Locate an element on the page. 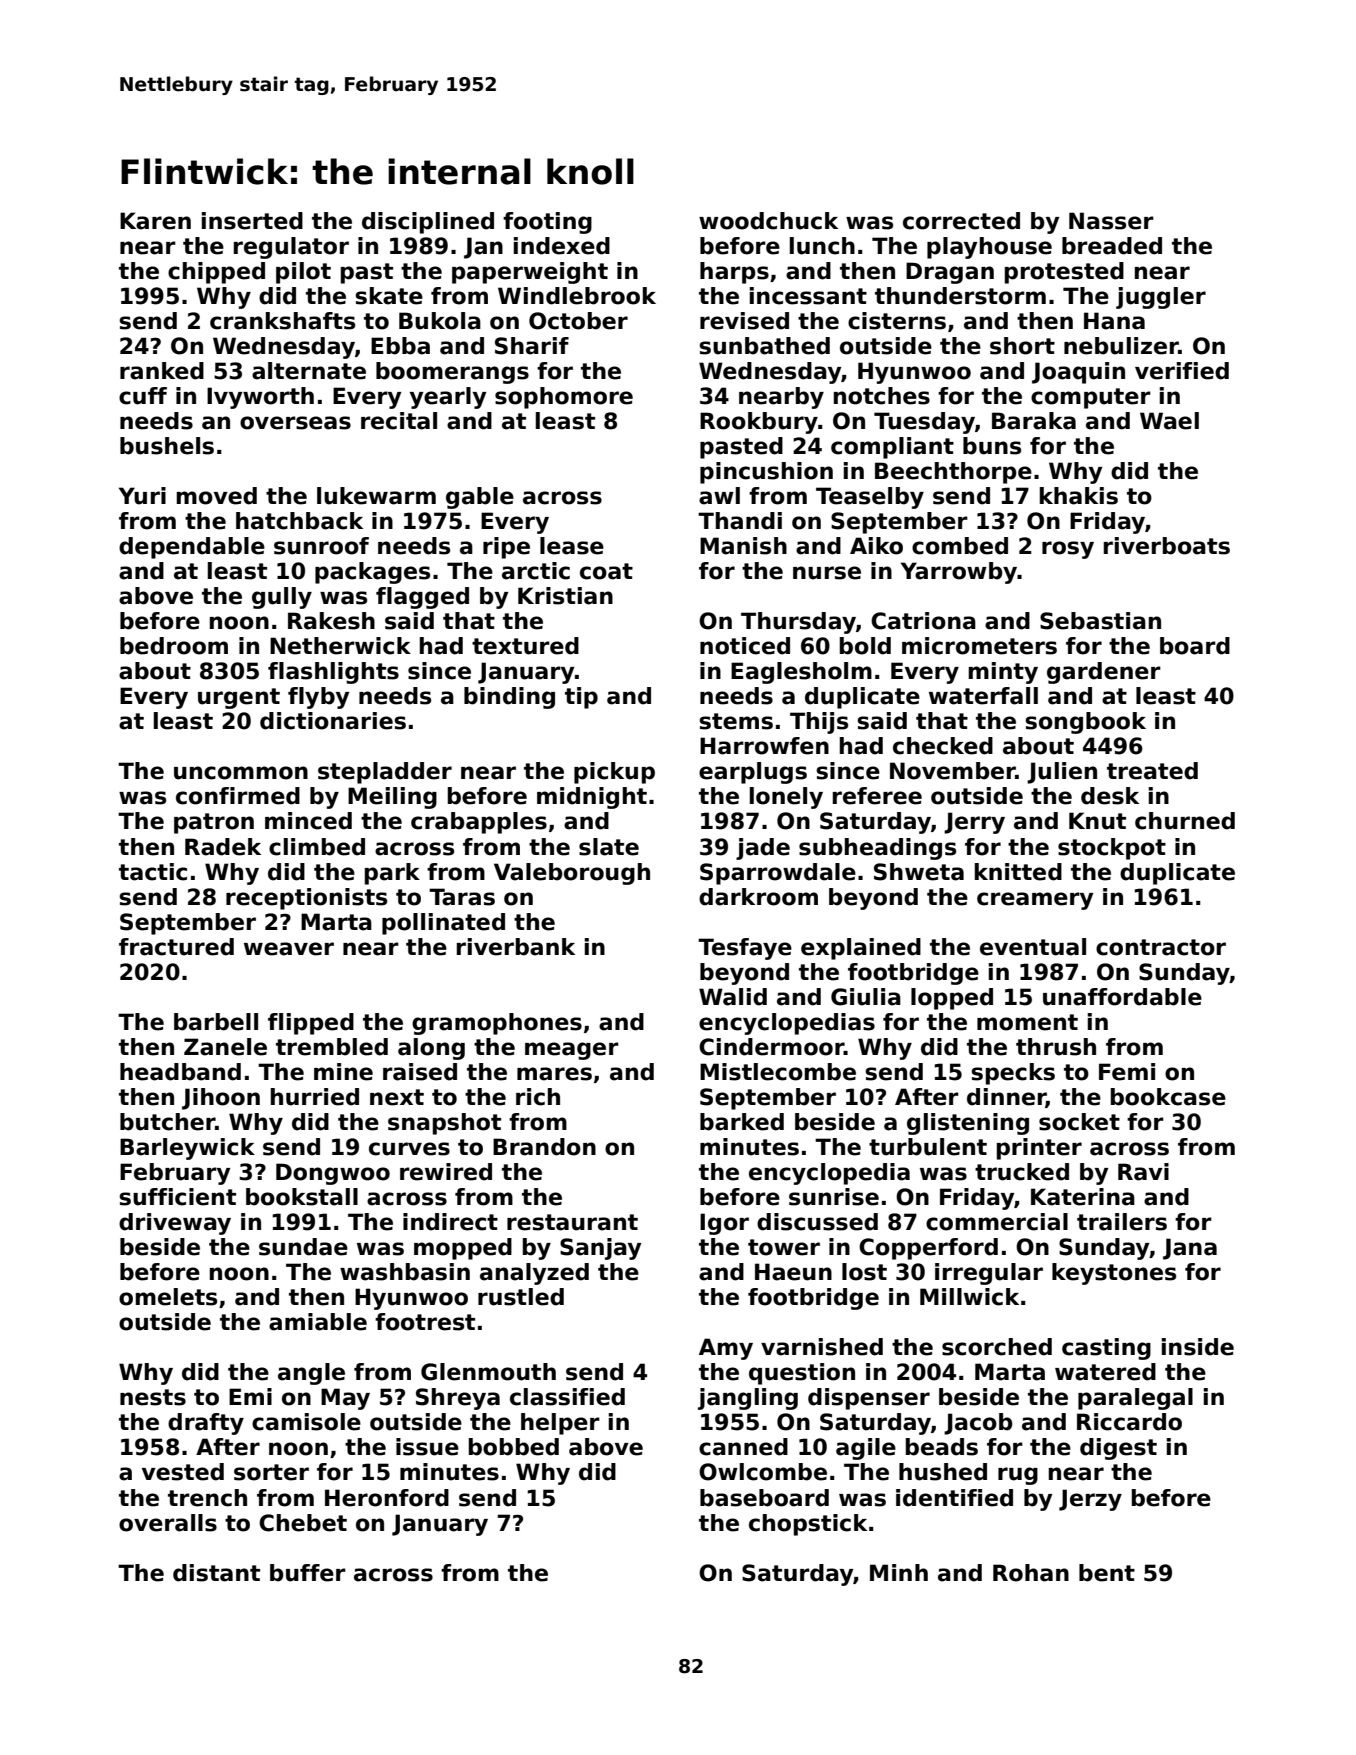 The image size is (1356, 1755). disciplined is located at coordinates (428, 223).
